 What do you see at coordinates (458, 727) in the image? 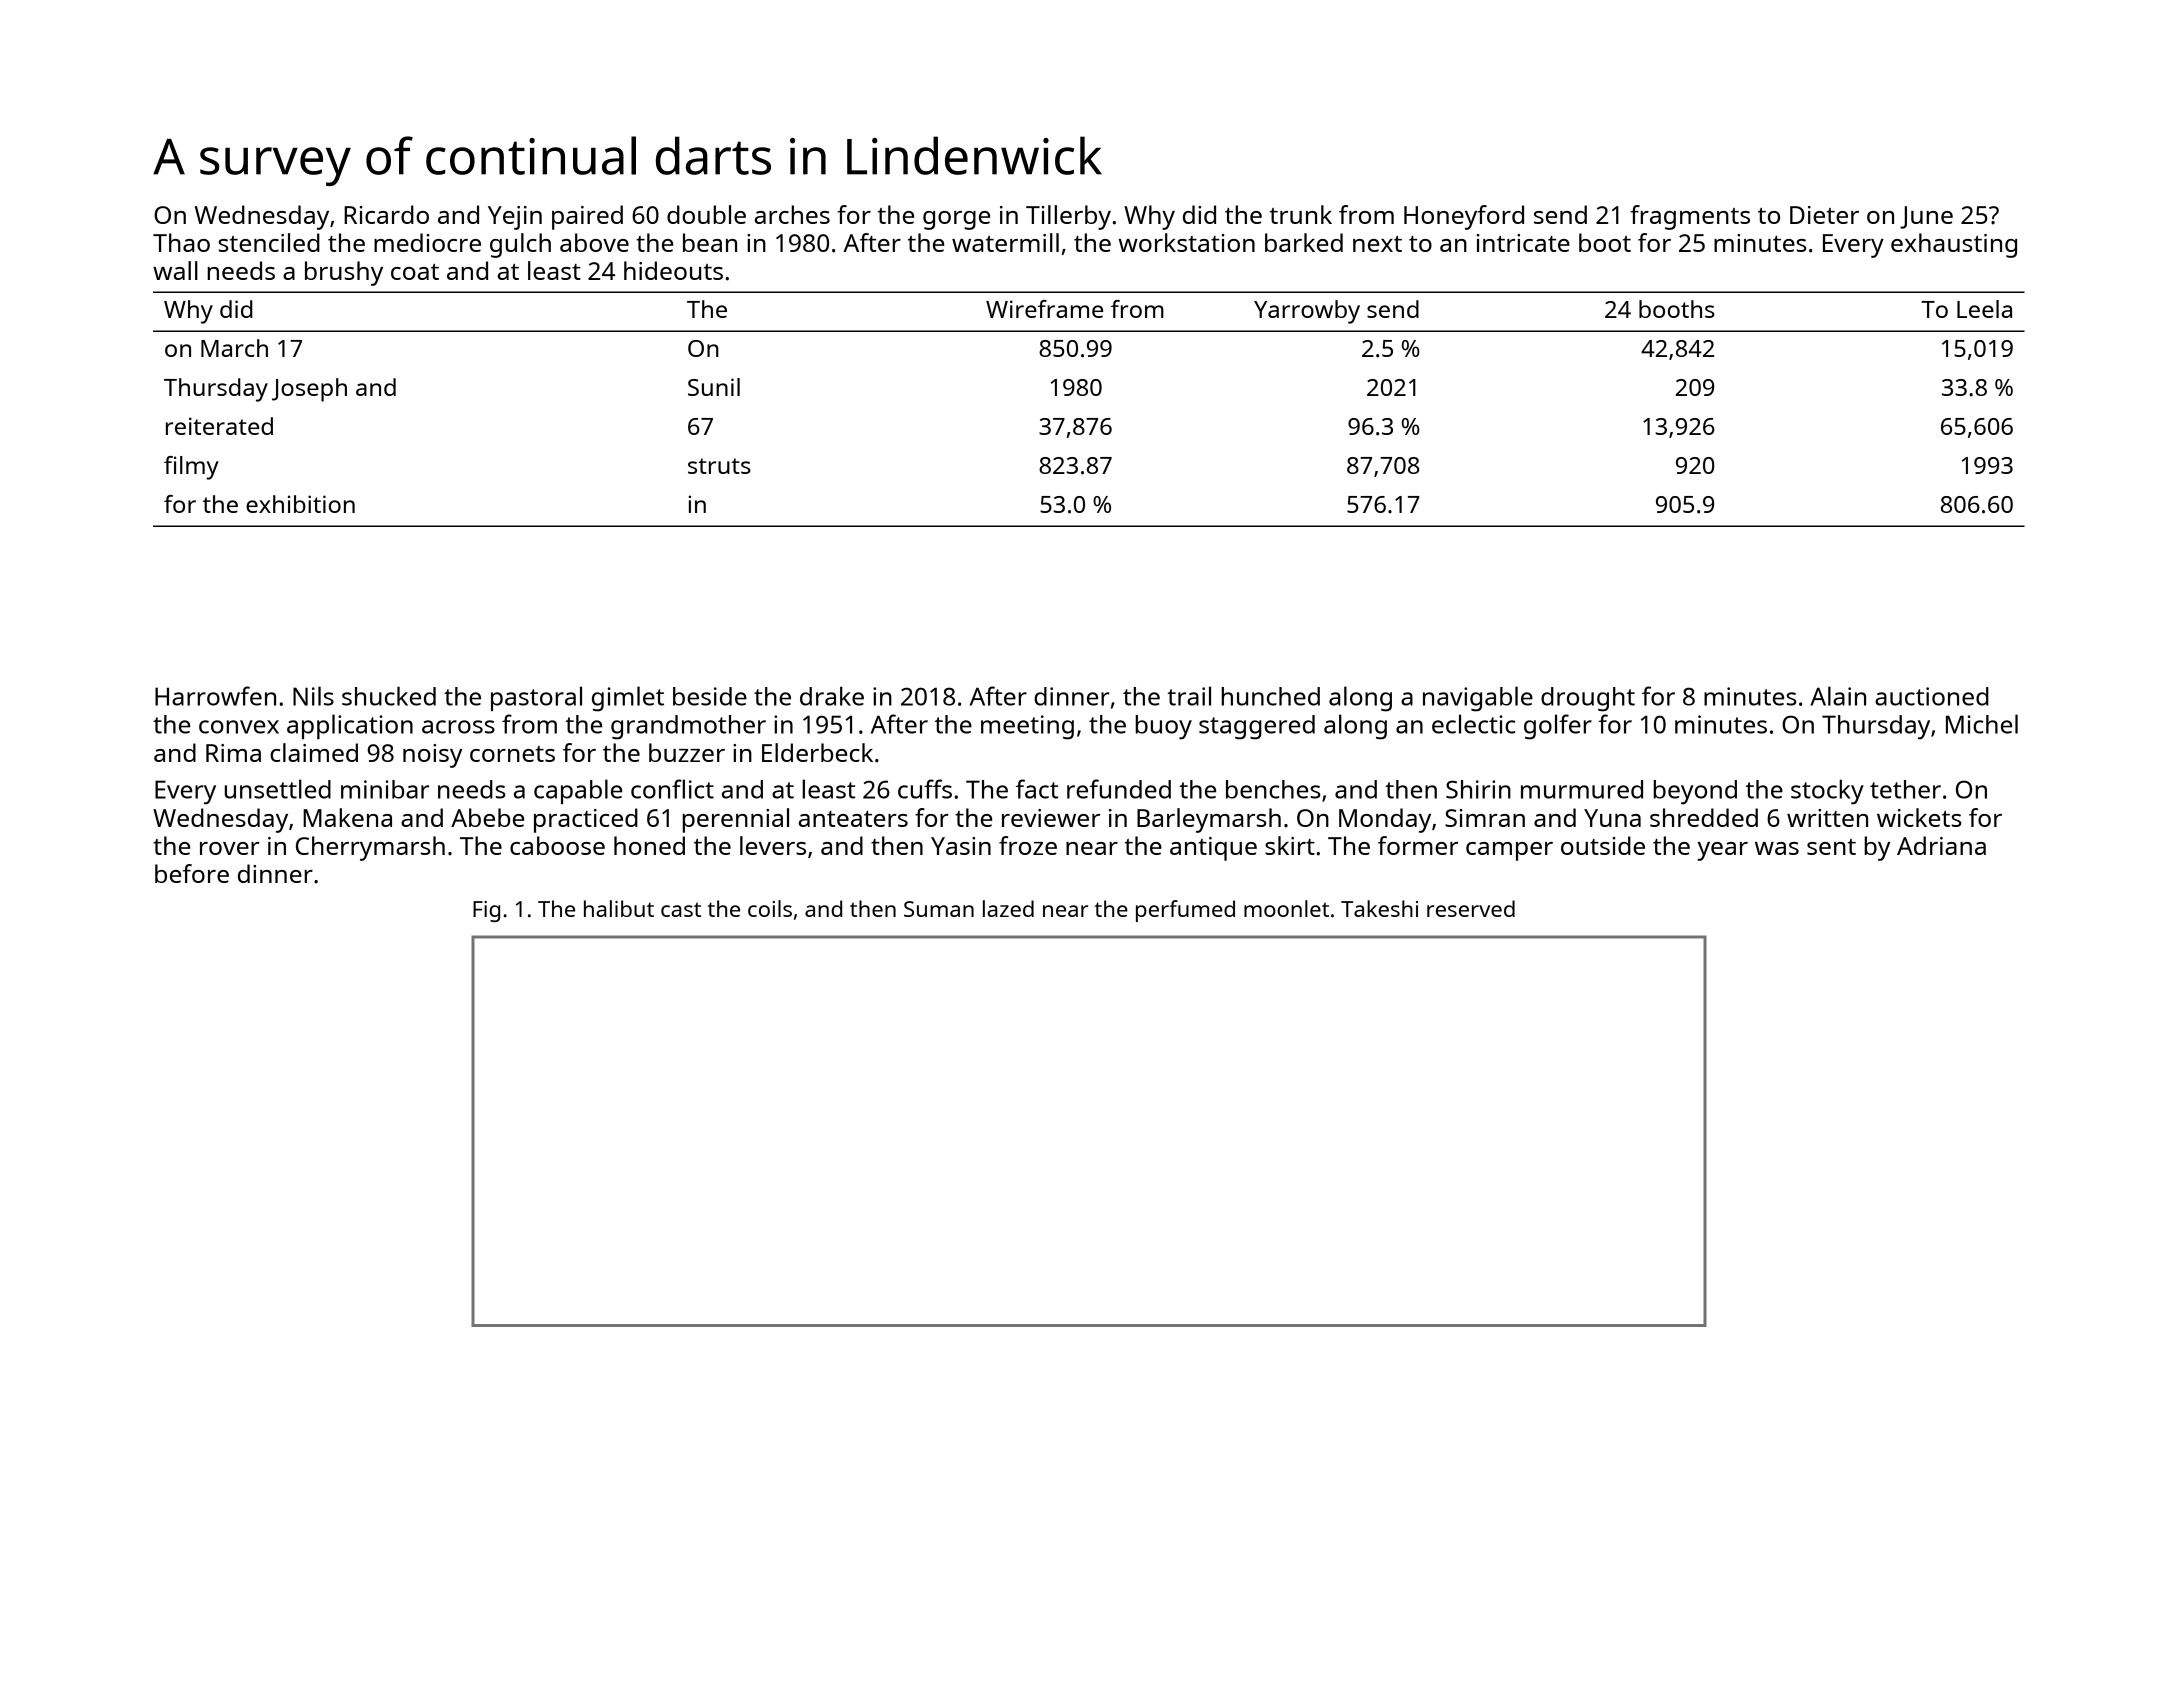
I see `across` at bounding box center [458, 727].
